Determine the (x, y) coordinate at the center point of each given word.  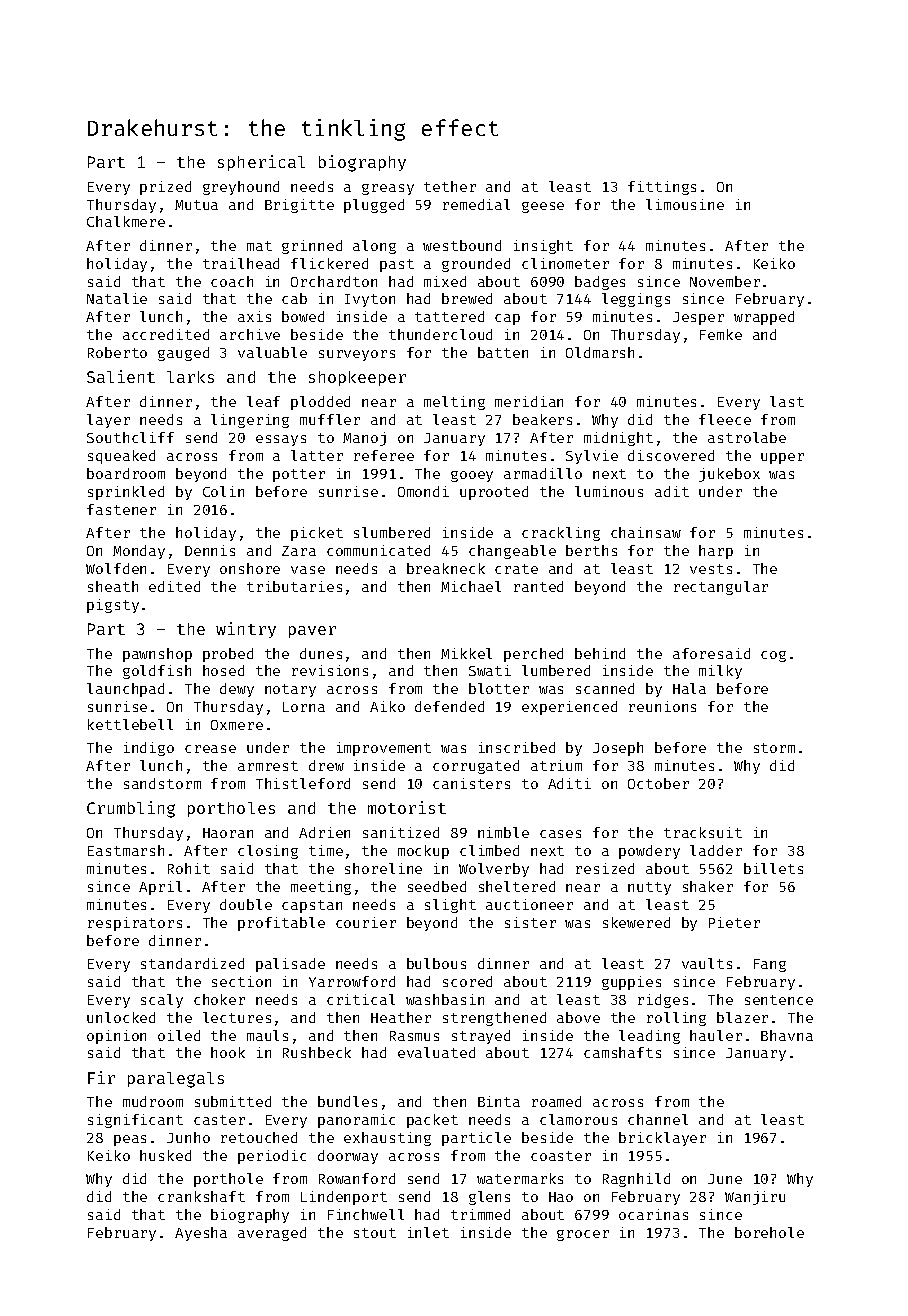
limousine (685, 204)
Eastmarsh (126, 850)
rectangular (721, 588)
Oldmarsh (600, 352)
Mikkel (466, 653)
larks (190, 377)
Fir (101, 1077)
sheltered (517, 886)
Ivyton (370, 300)
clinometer (565, 263)
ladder (716, 850)
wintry (246, 630)
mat (259, 246)
